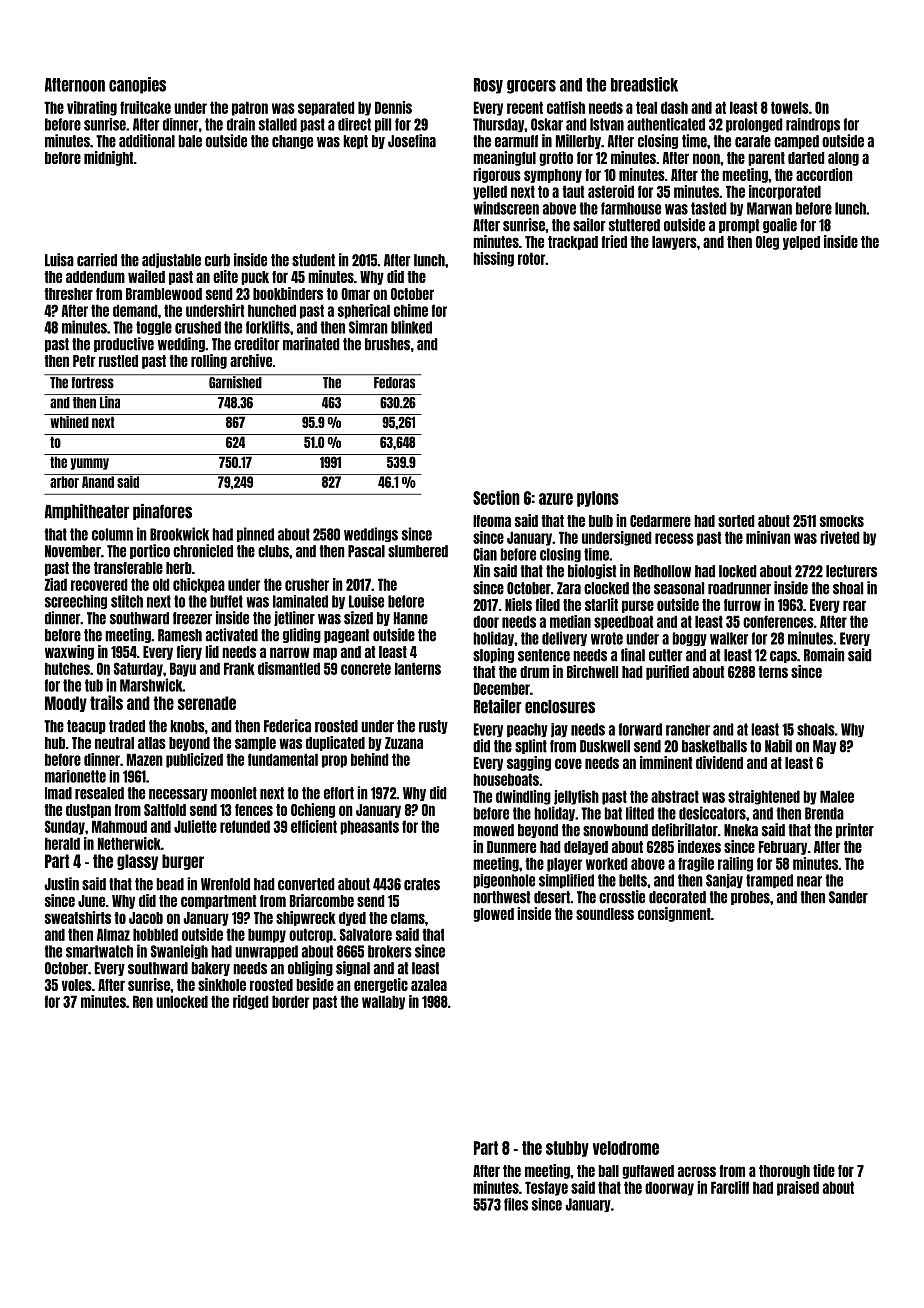 Image resolution: width=924 pixels, height=1308 pixels. Describe the element at coordinates (339, 793) in the image. I see `effort` at that location.
